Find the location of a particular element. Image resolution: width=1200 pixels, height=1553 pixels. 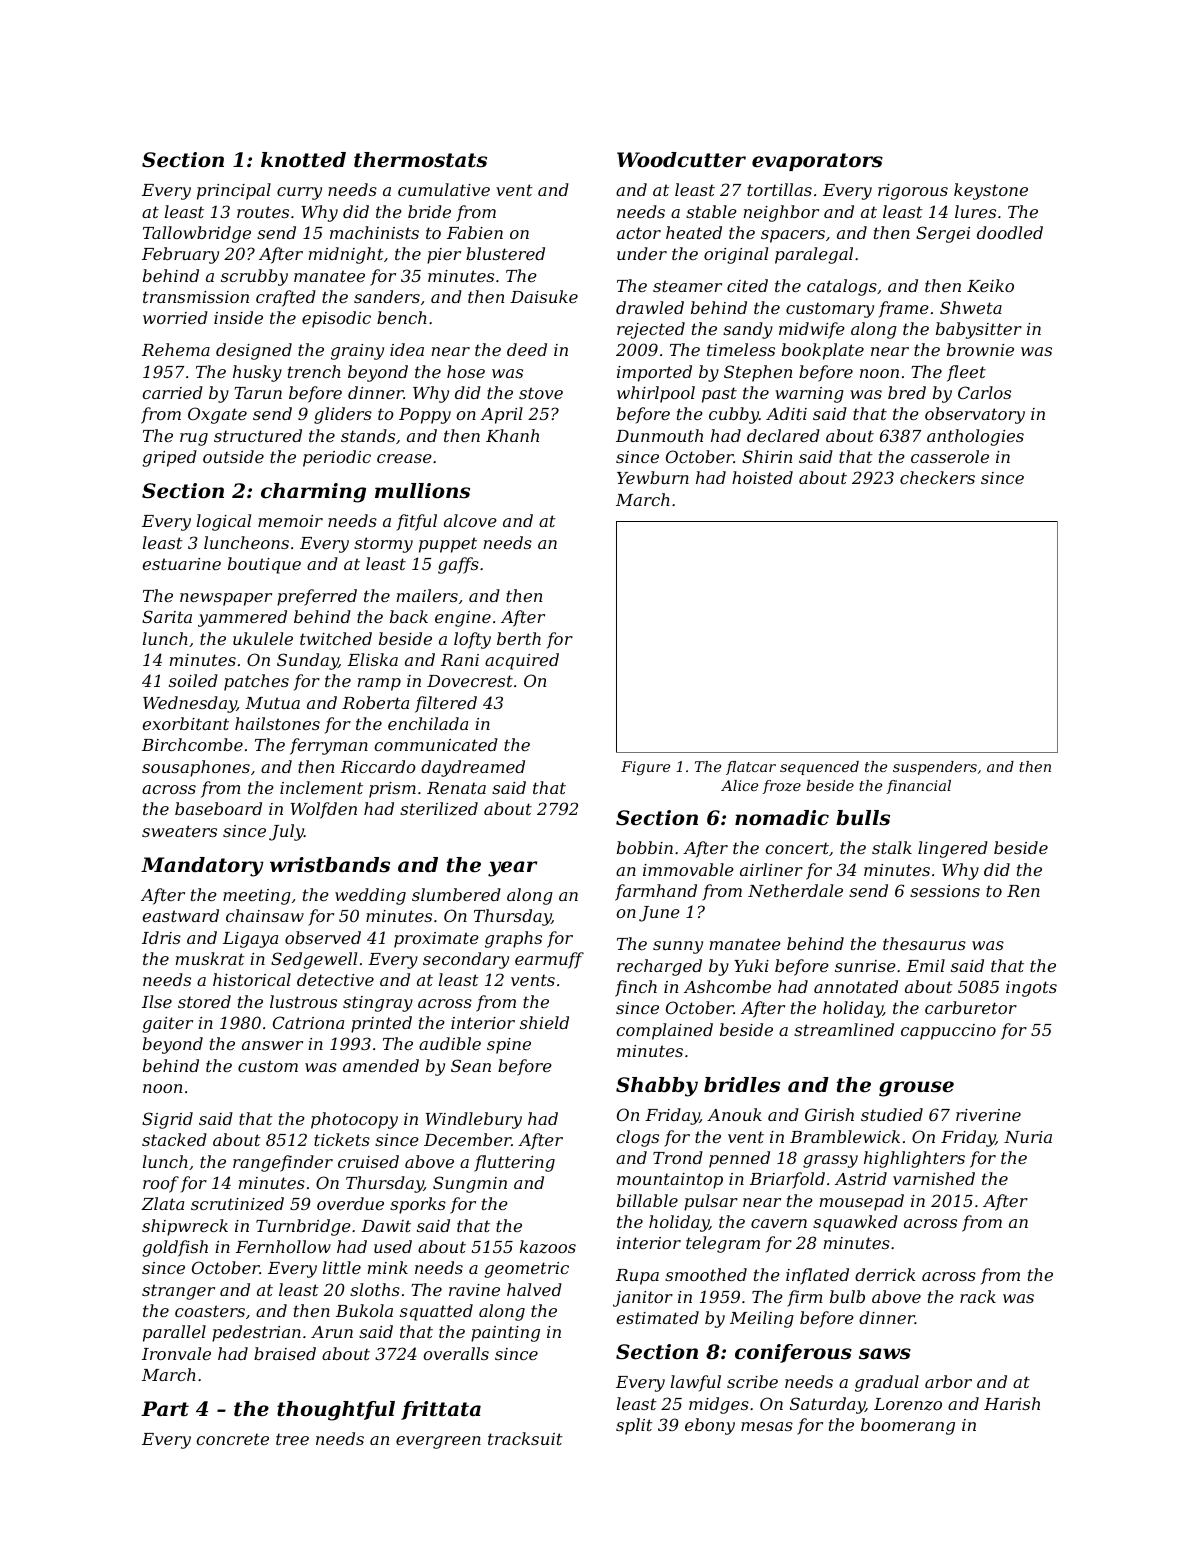

thermostats is located at coordinates (420, 160).
